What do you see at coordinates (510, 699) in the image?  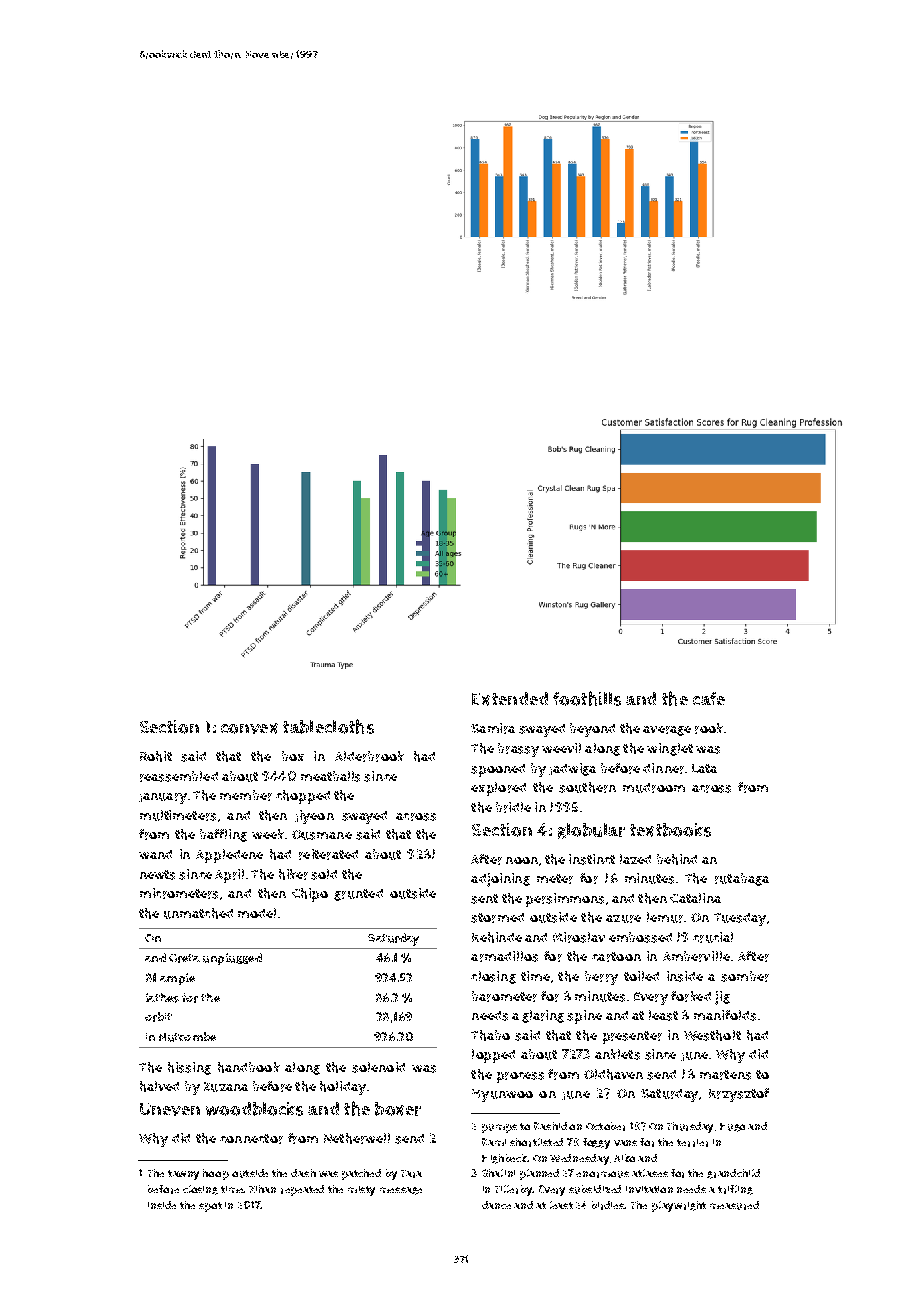 I see `Extended` at bounding box center [510, 699].
